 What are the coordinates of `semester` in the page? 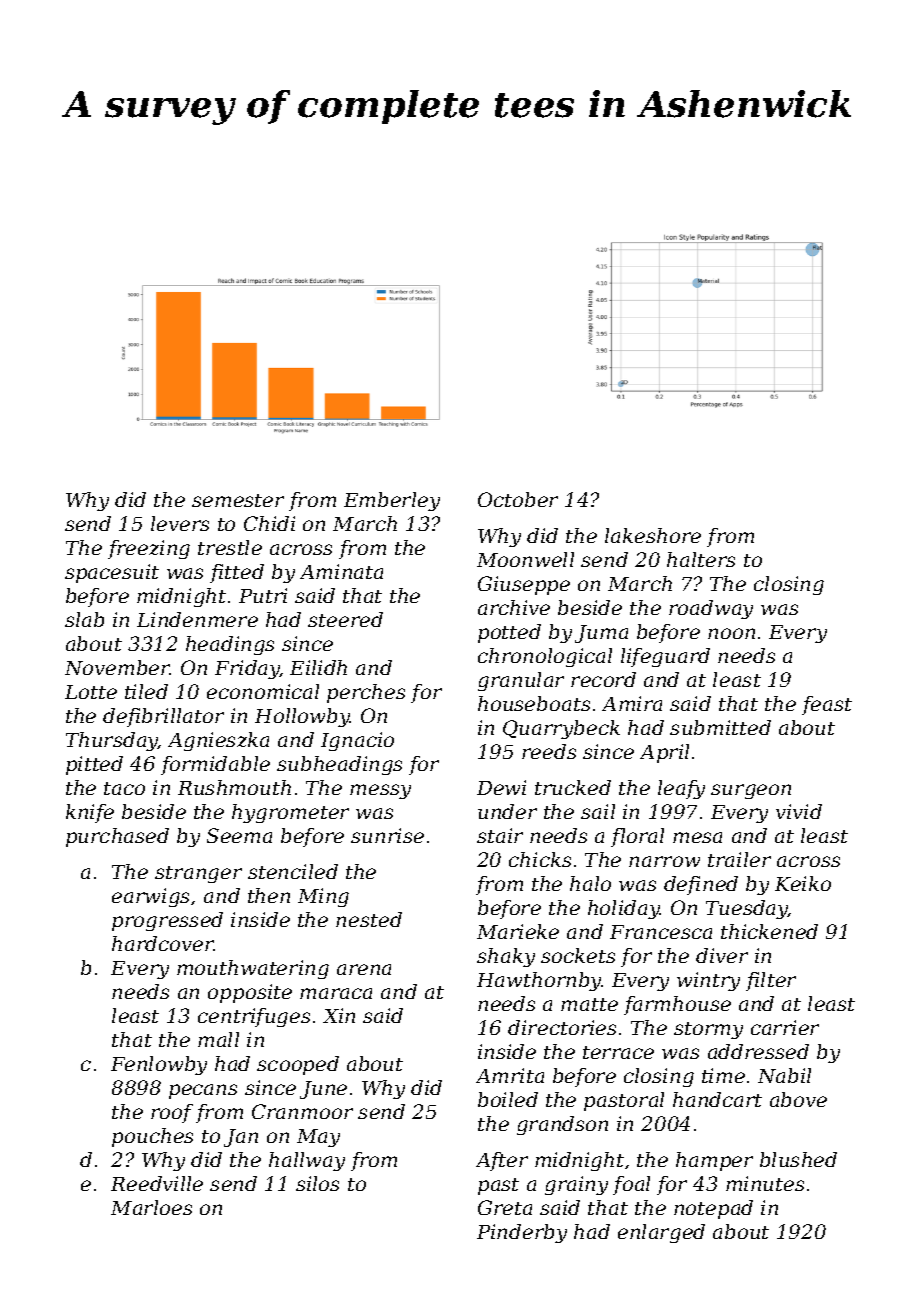 It's located at (238, 500).
